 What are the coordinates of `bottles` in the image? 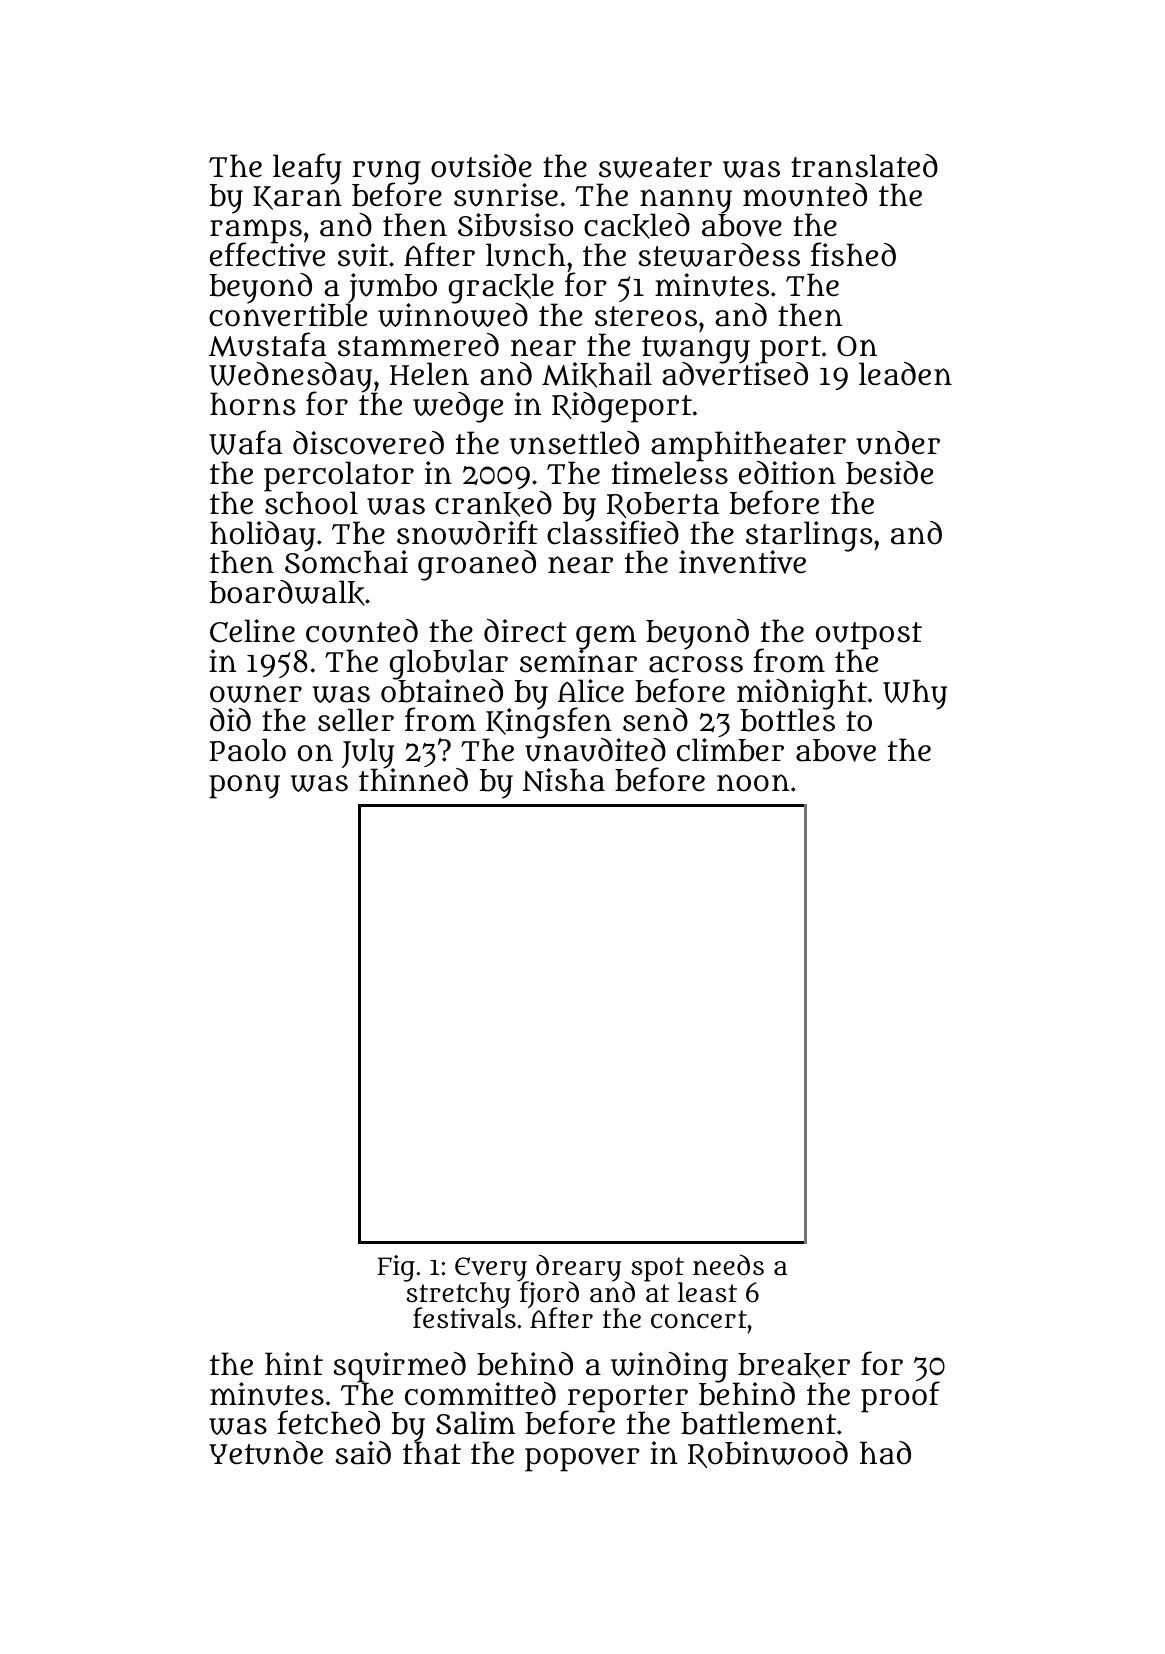 It's located at (788, 721).
